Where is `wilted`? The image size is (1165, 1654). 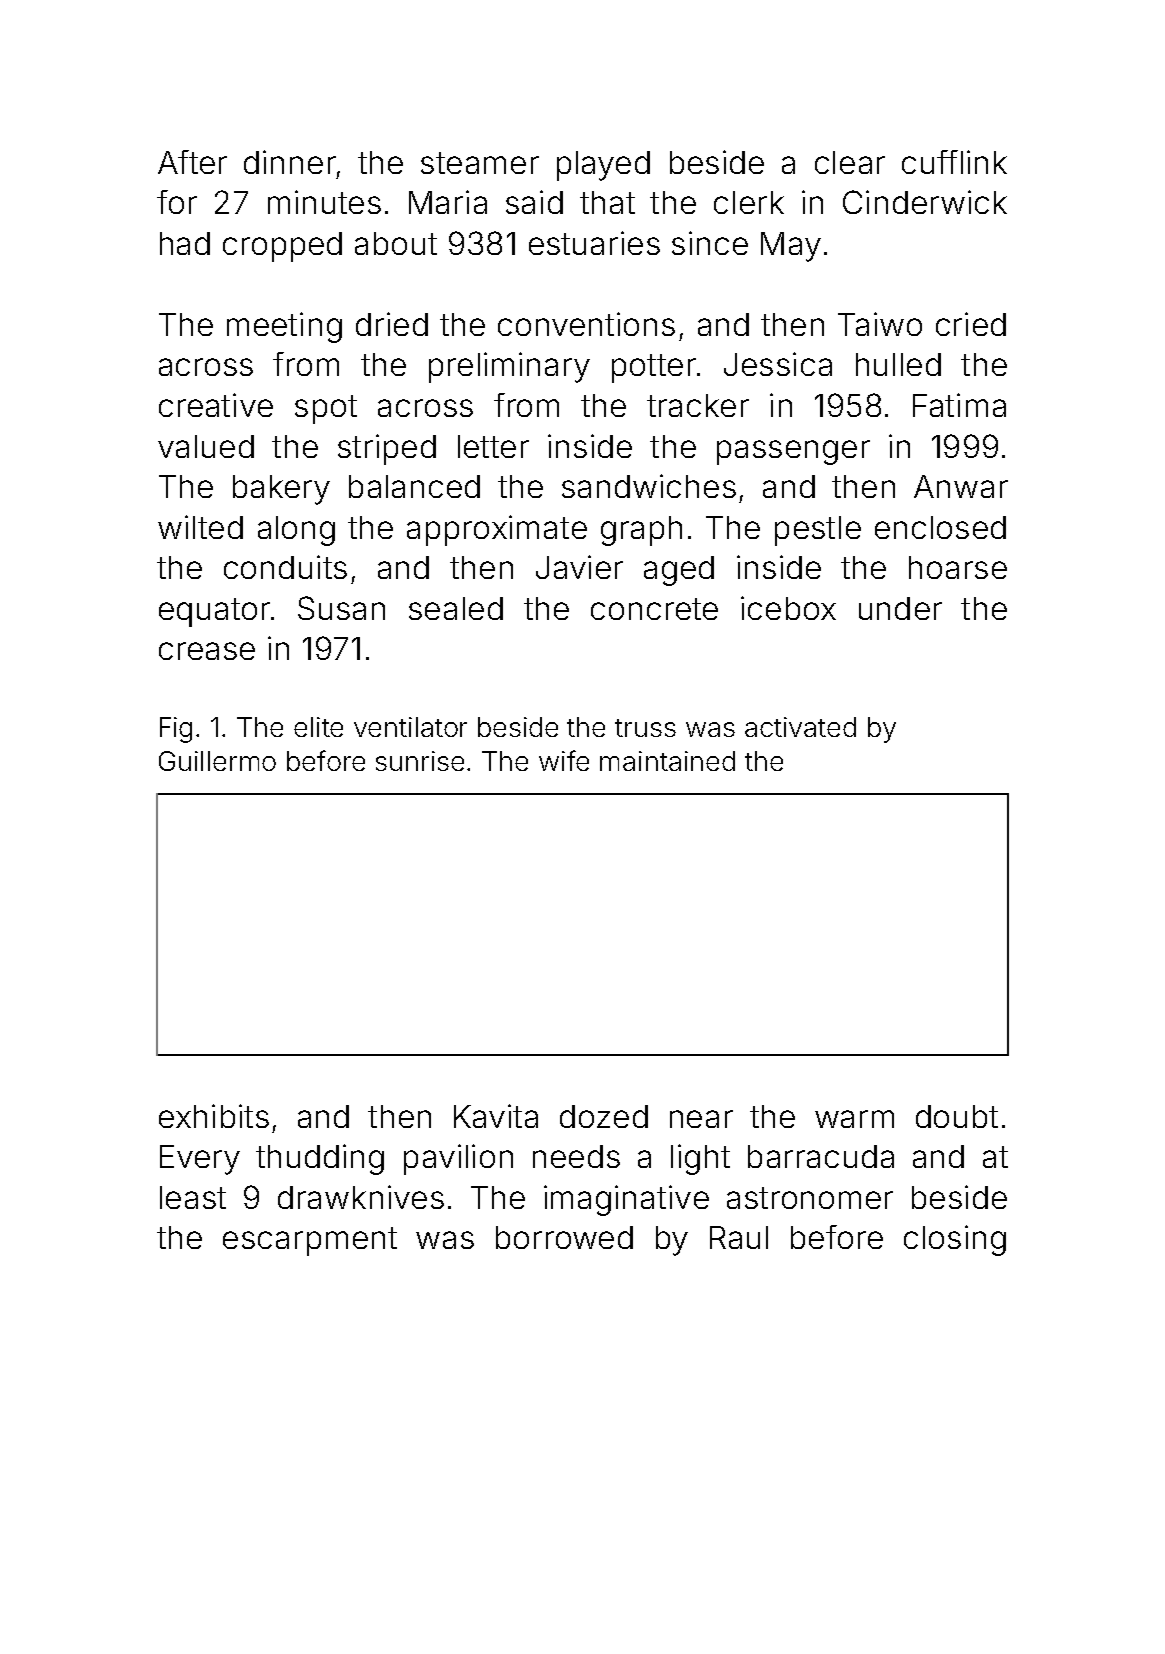
wilted is located at coordinates (200, 527).
